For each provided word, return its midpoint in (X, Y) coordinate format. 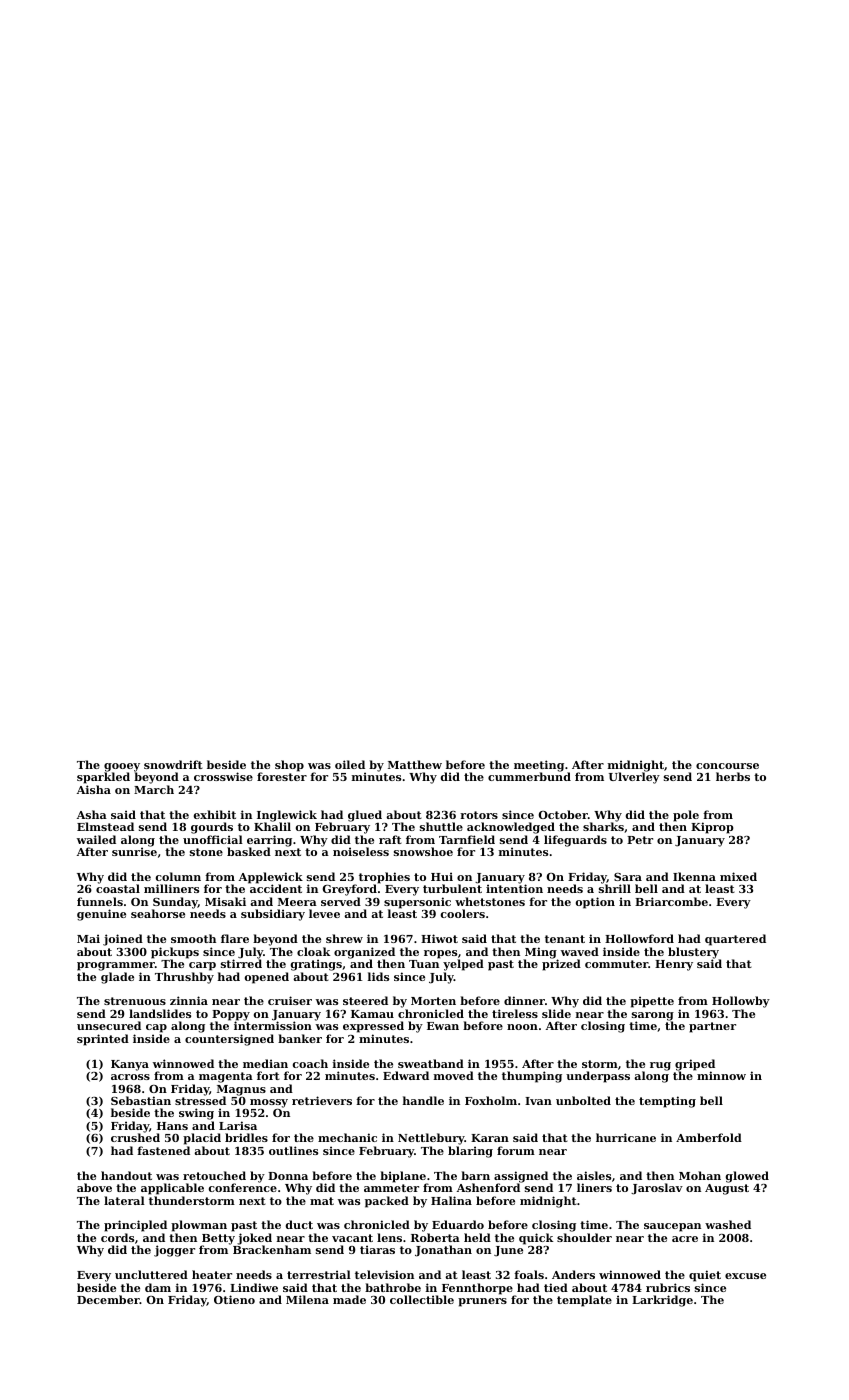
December (108, 1299)
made (349, 1299)
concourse (727, 766)
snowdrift (173, 764)
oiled (350, 764)
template (584, 1301)
